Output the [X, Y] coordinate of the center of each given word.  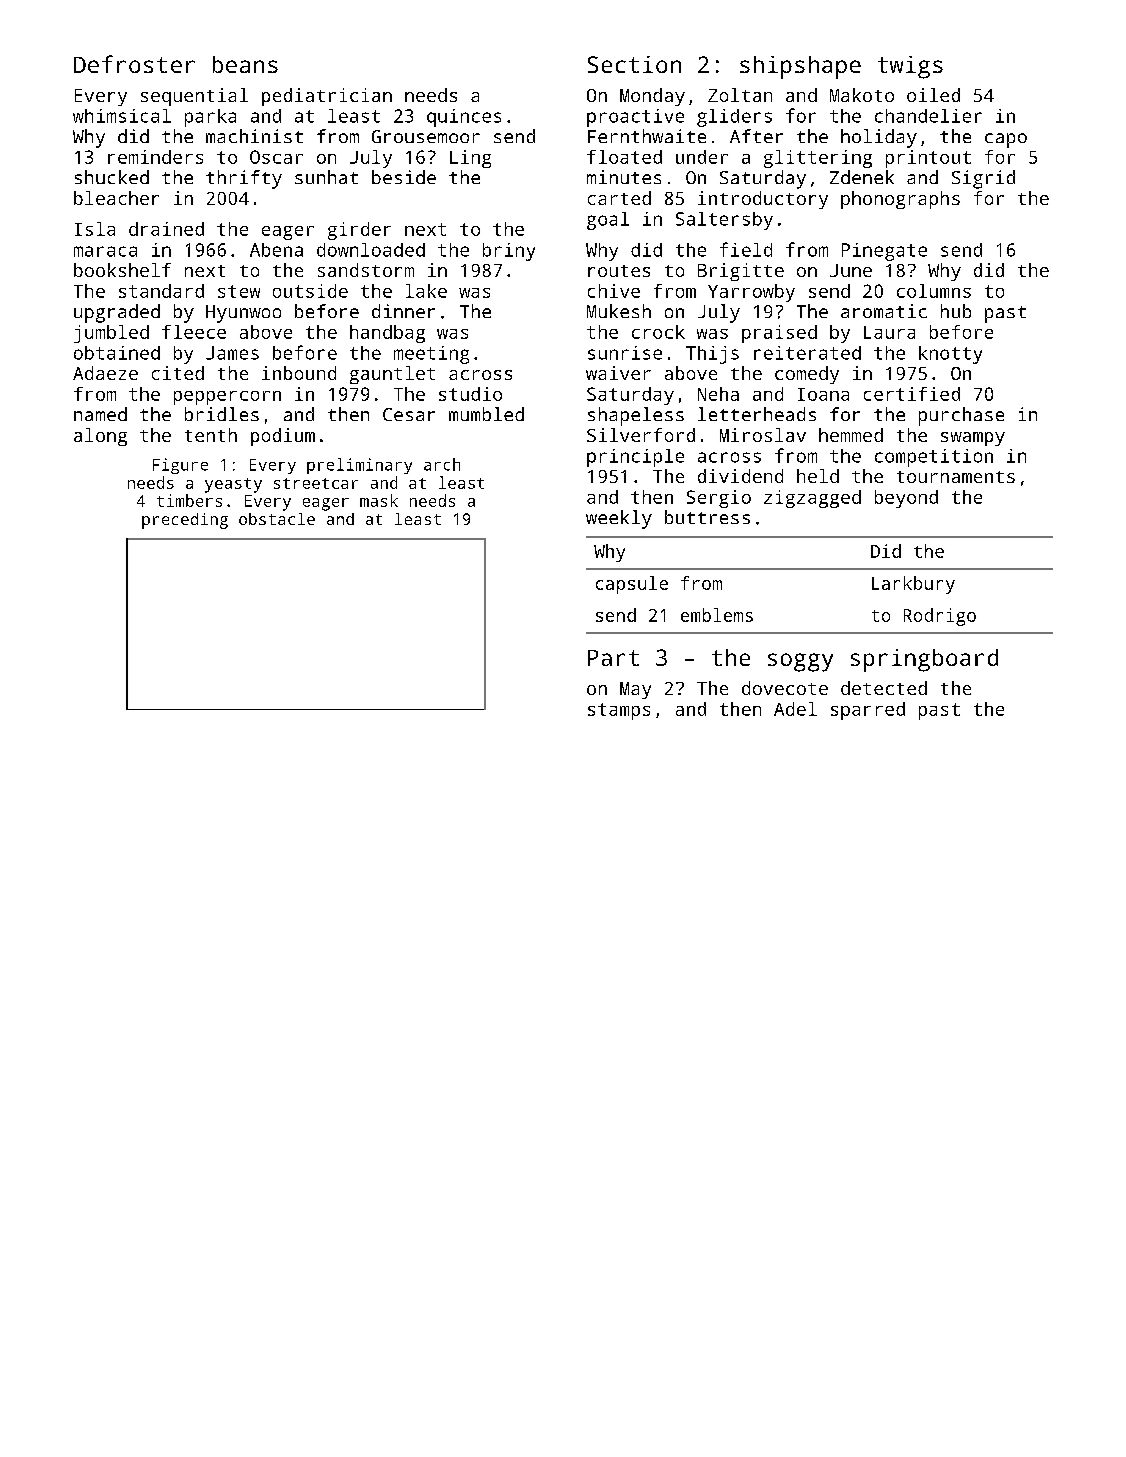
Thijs [712, 355]
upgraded [117, 313]
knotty [950, 355]
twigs [910, 67]
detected [884, 688]
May [635, 690]
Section [634, 64]
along [100, 437]
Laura [889, 332]
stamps [619, 711]
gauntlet [392, 375]
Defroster [134, 64]
